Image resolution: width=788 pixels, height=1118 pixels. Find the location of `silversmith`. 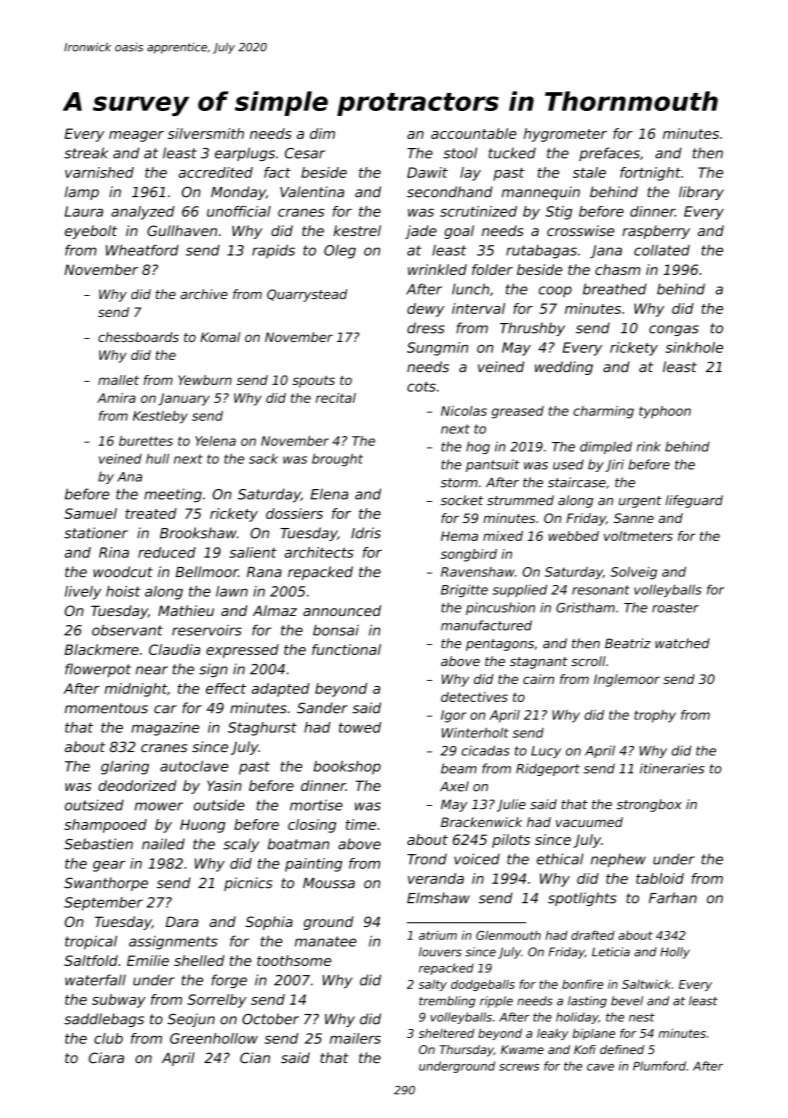

silversmith is located at coordinates (206, 133).
